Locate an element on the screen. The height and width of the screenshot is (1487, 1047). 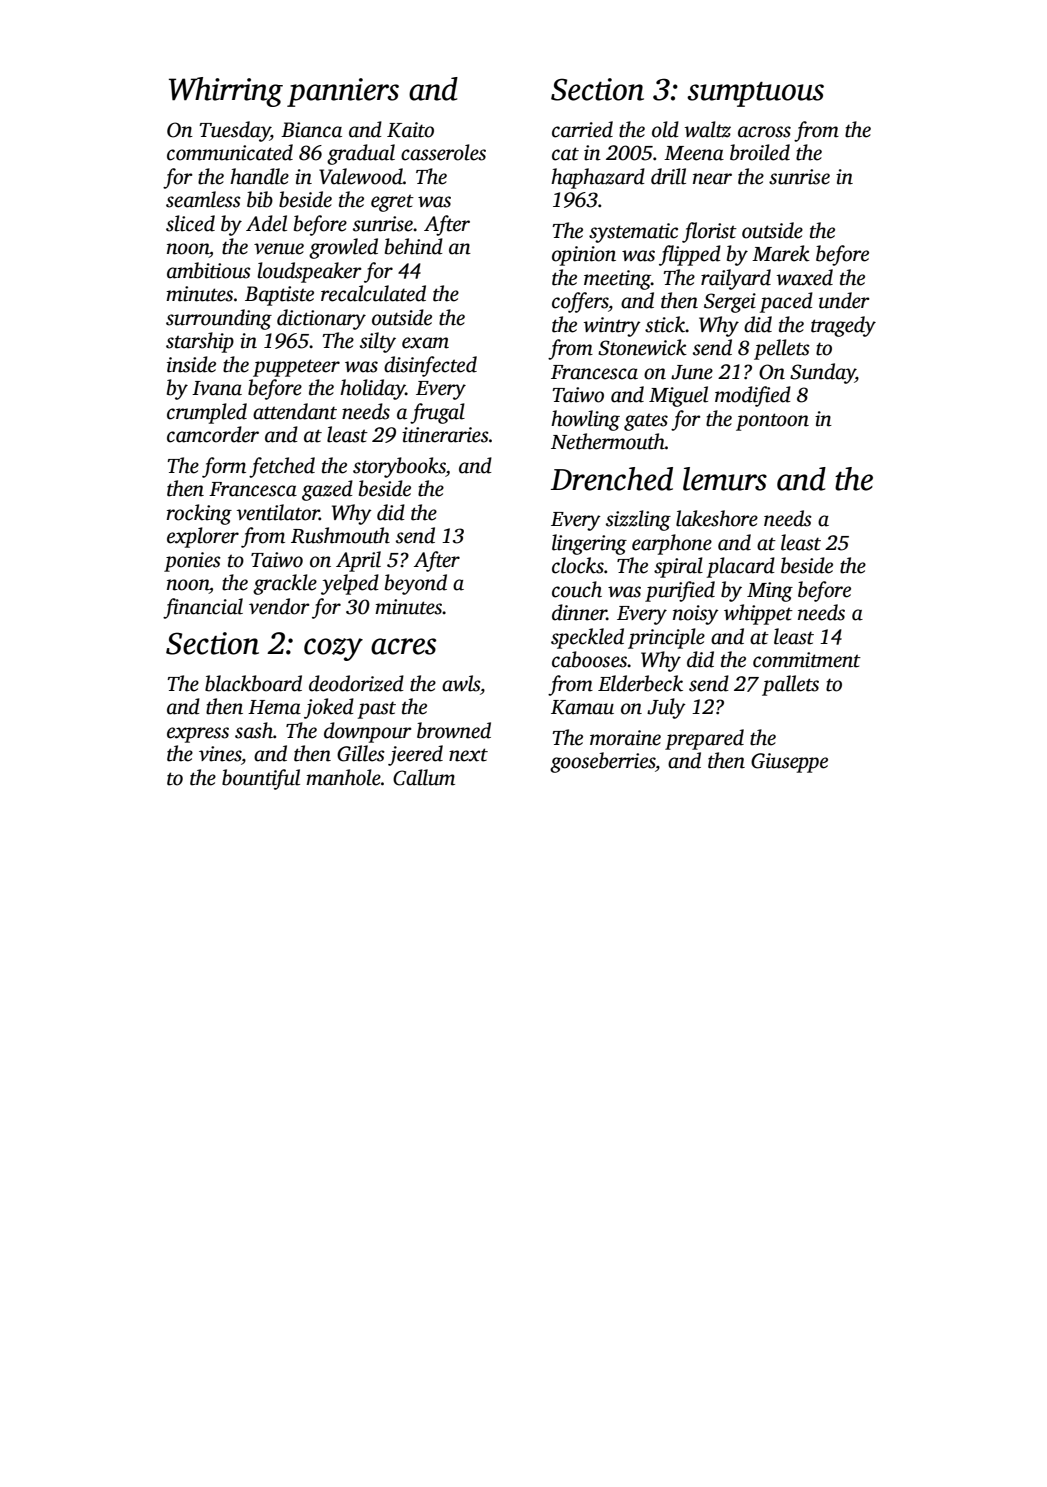
starship is located at coordinates (200, 342).
